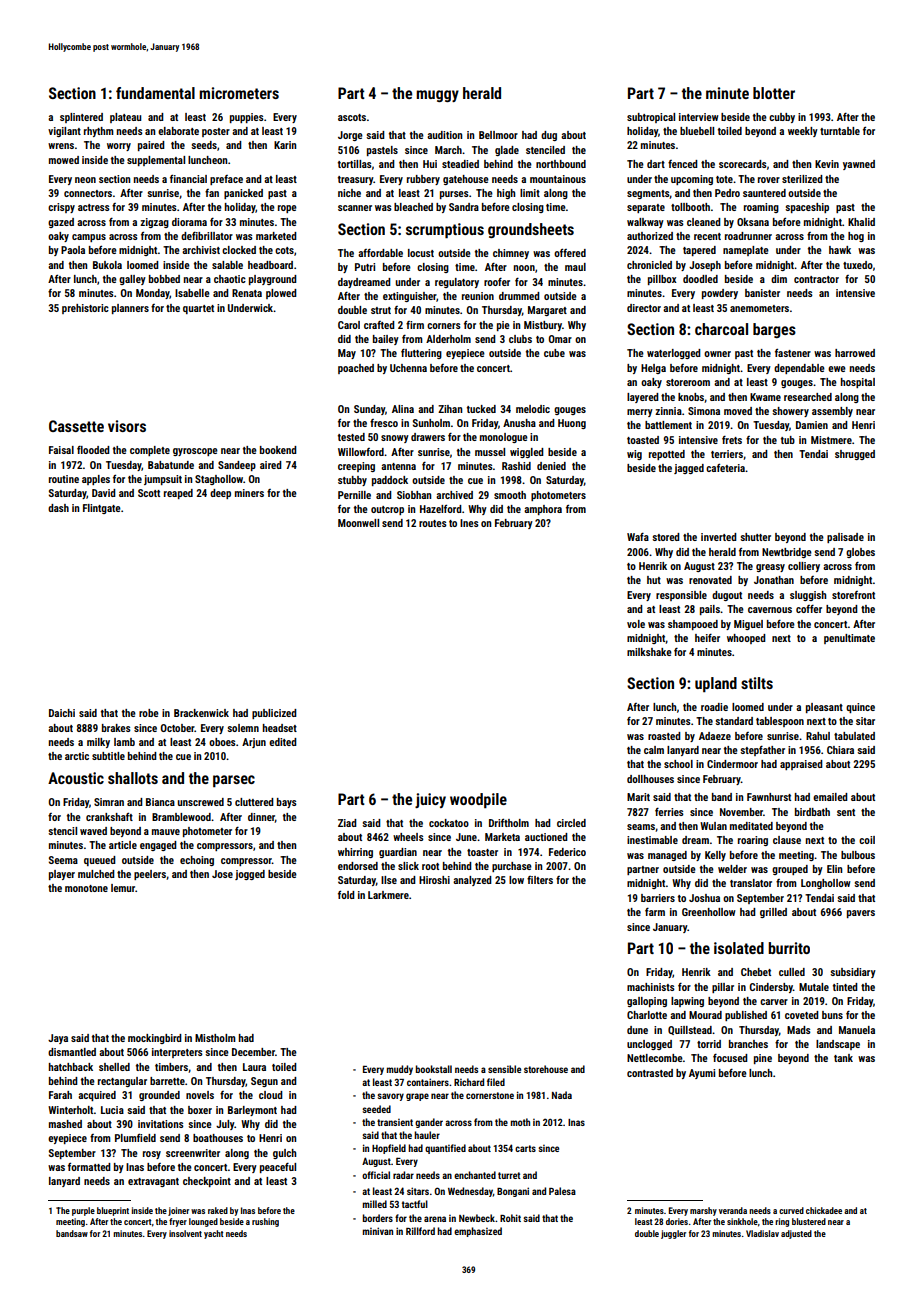 The width and height of the screenshot is (924, 1308). Describe the element at coordinates (867, 840) in the screenshot. I see `coil` at that location.
